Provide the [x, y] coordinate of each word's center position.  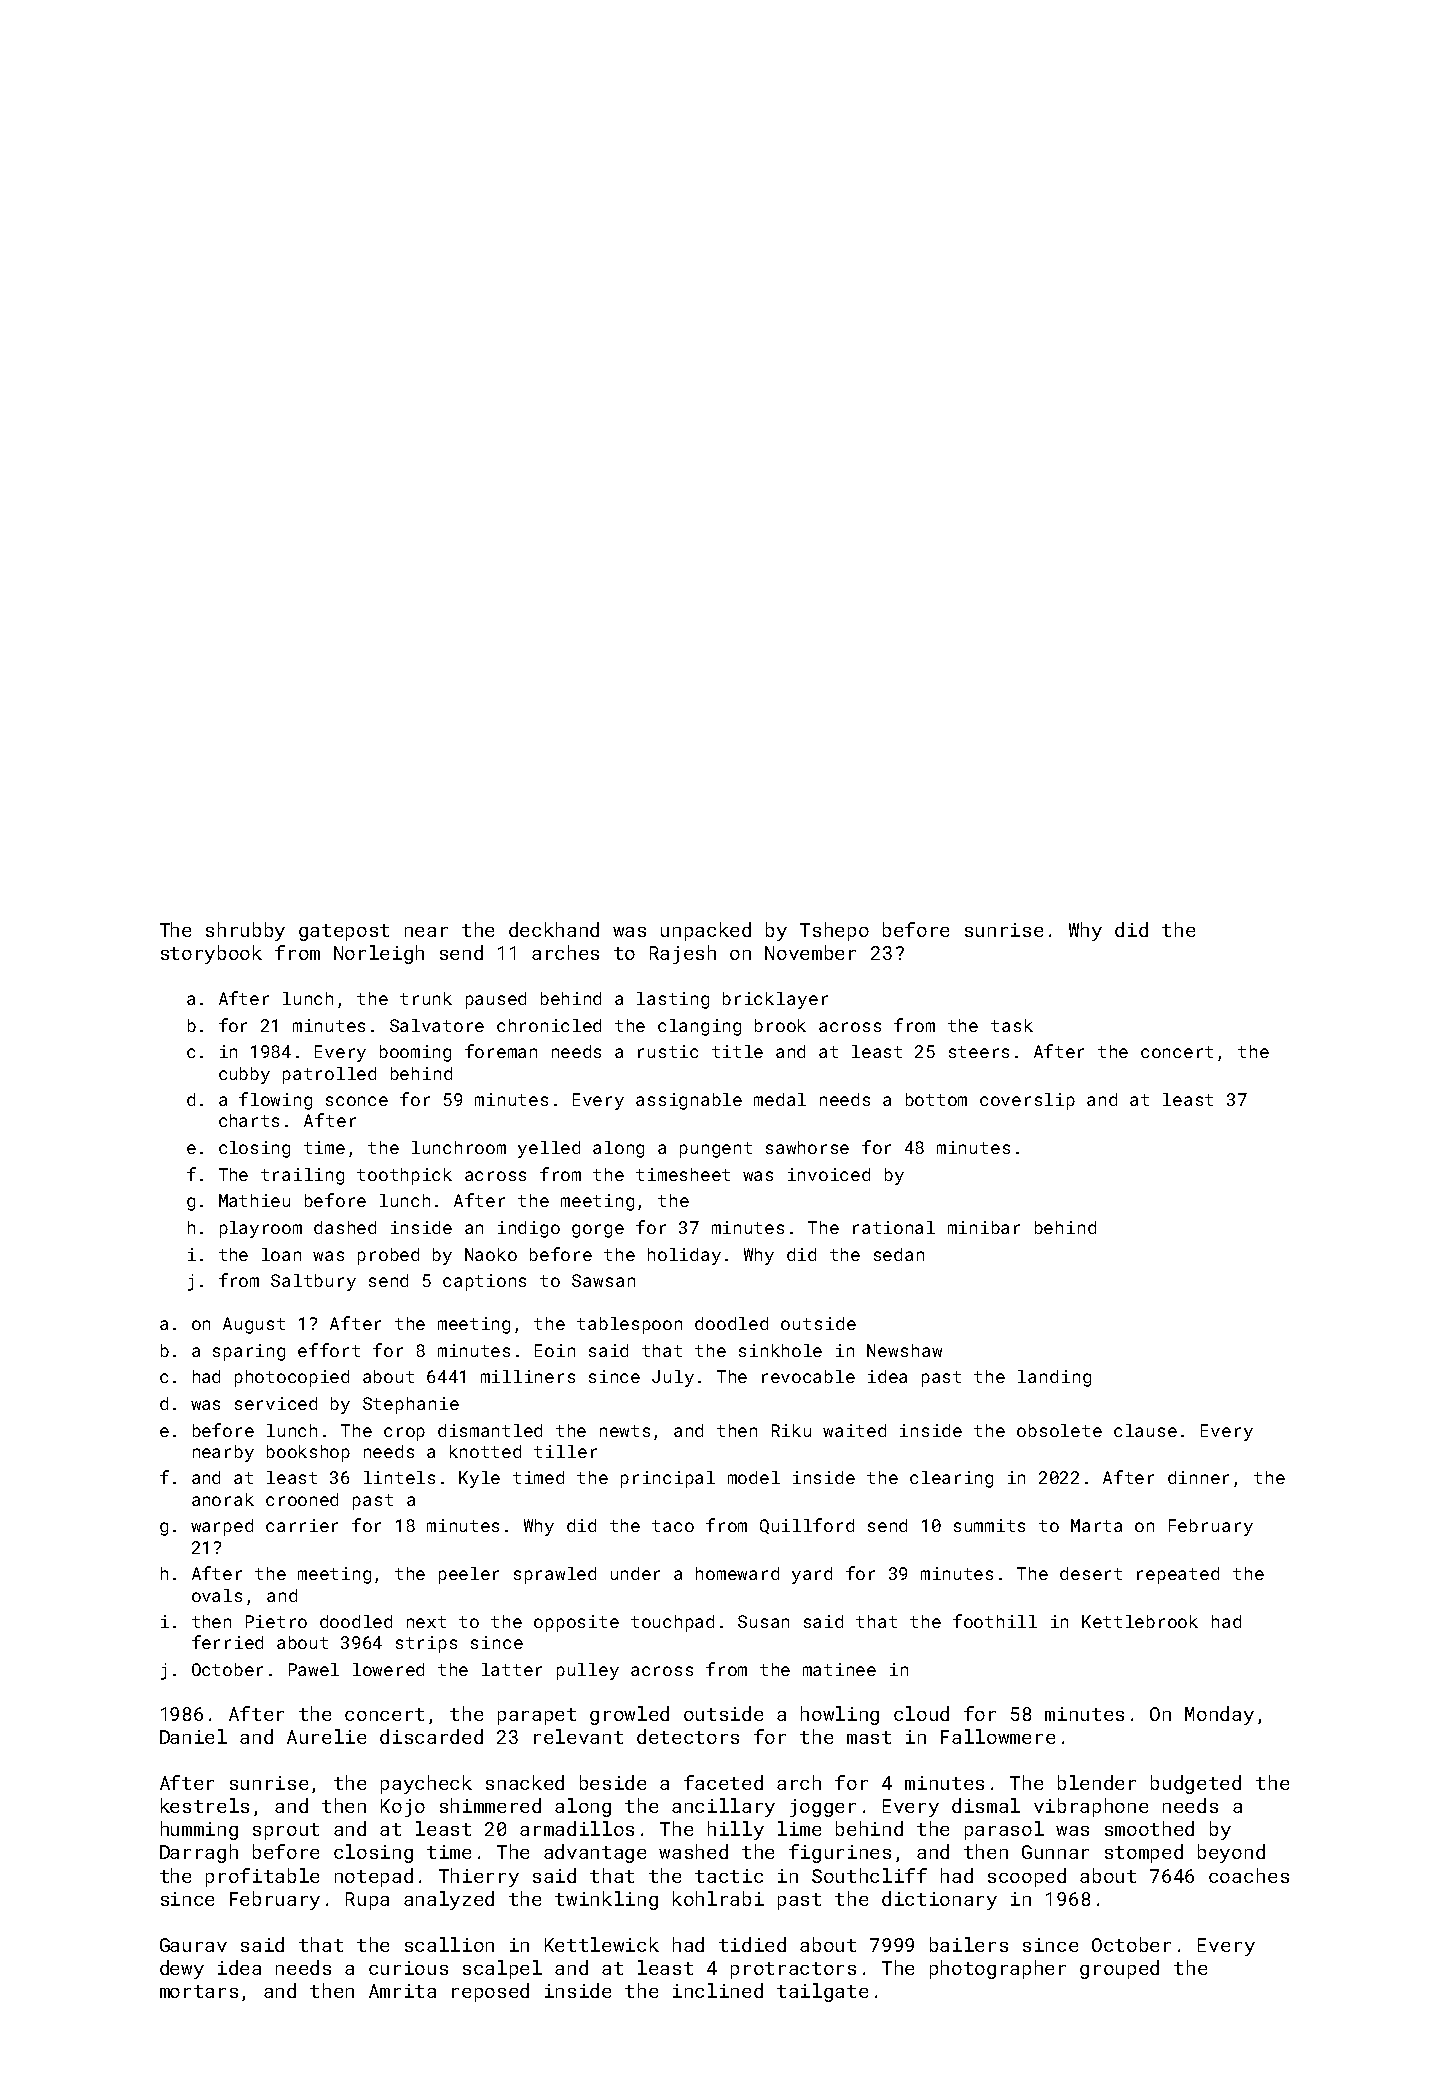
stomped [1144, 1853]
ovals [217, 1595]
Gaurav [193, 1945]
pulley [588, 1671]
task [1012, 1025]
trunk [426, 998]
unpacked [706, 931]
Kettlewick [602, 1944]
